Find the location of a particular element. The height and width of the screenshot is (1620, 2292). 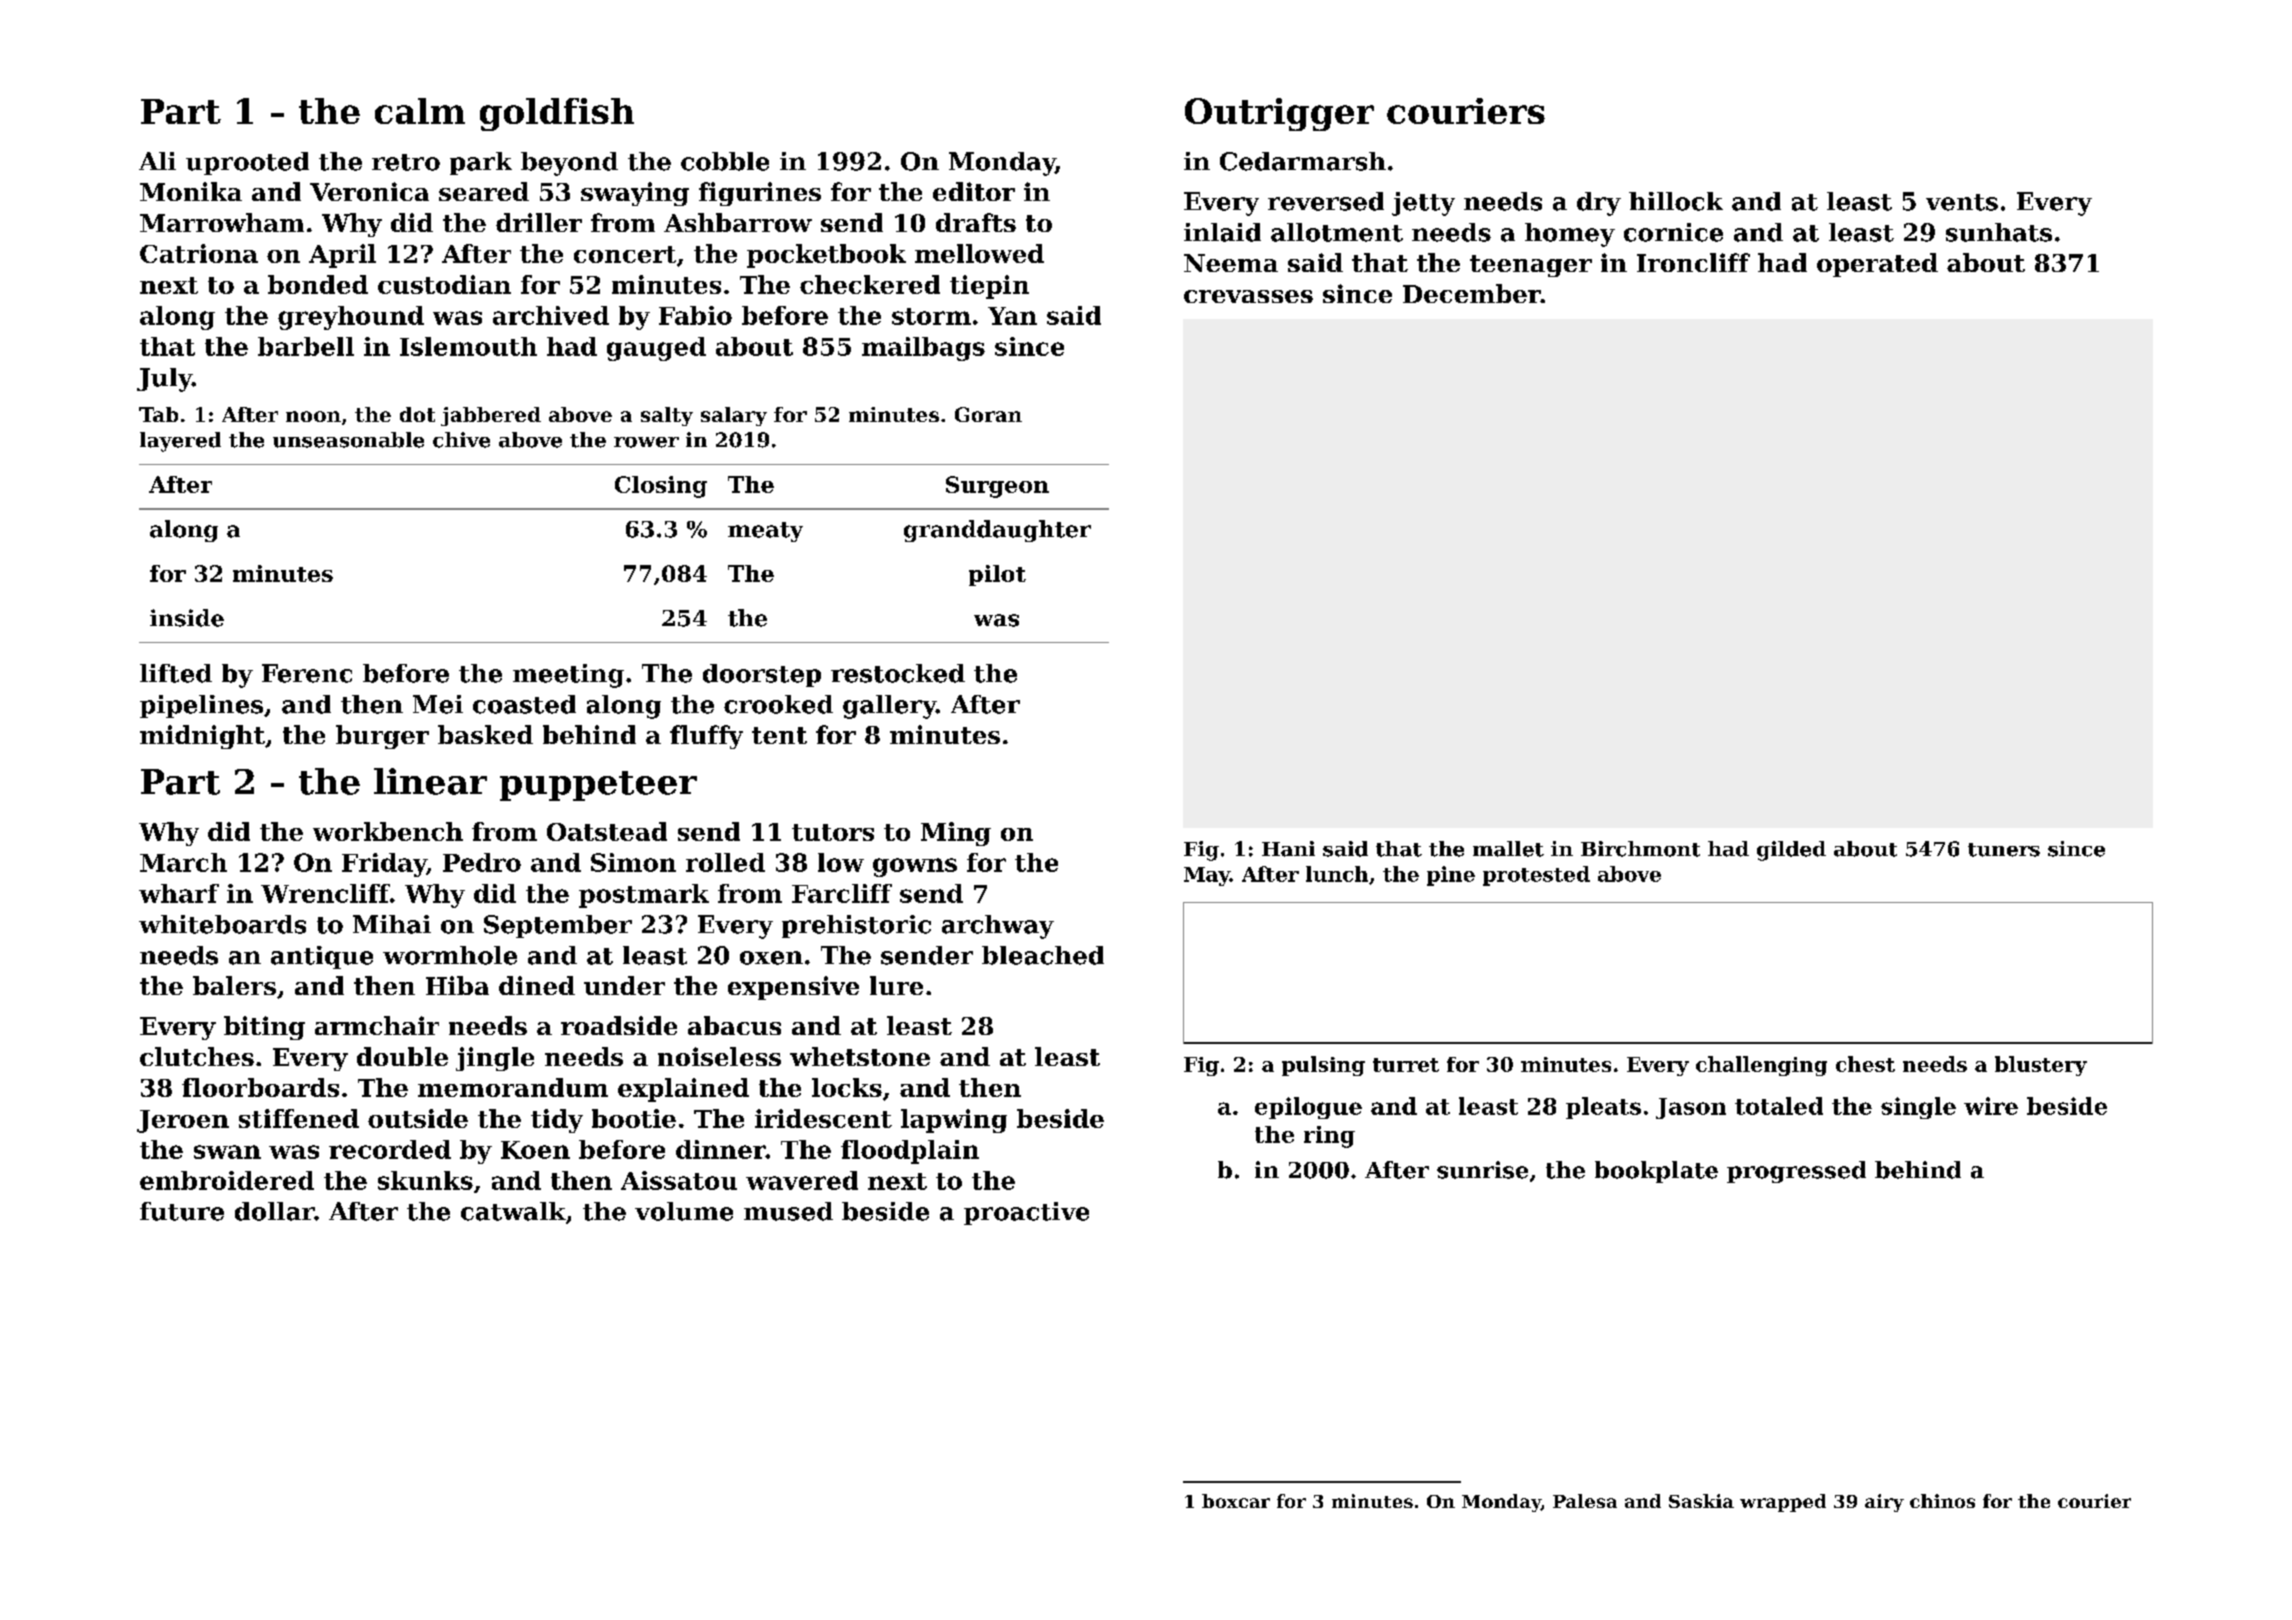

tuners is located at coordinates (2004, 850).
